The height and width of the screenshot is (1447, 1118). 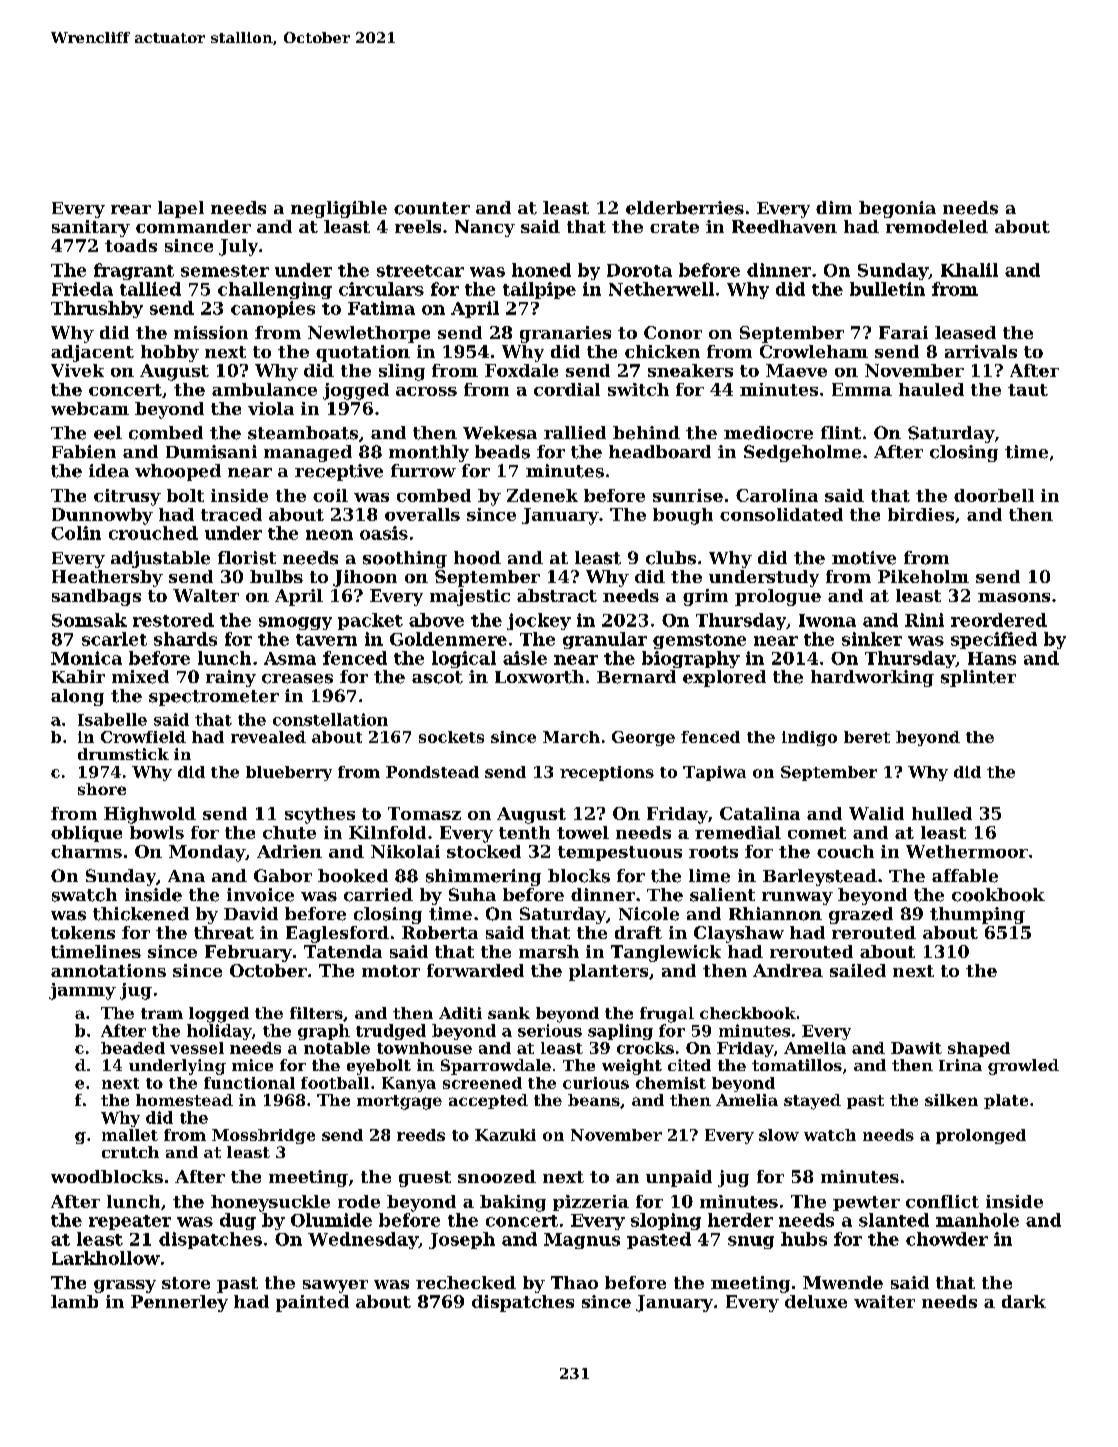 I want to click on jockey, so click(x=539, y=621).
